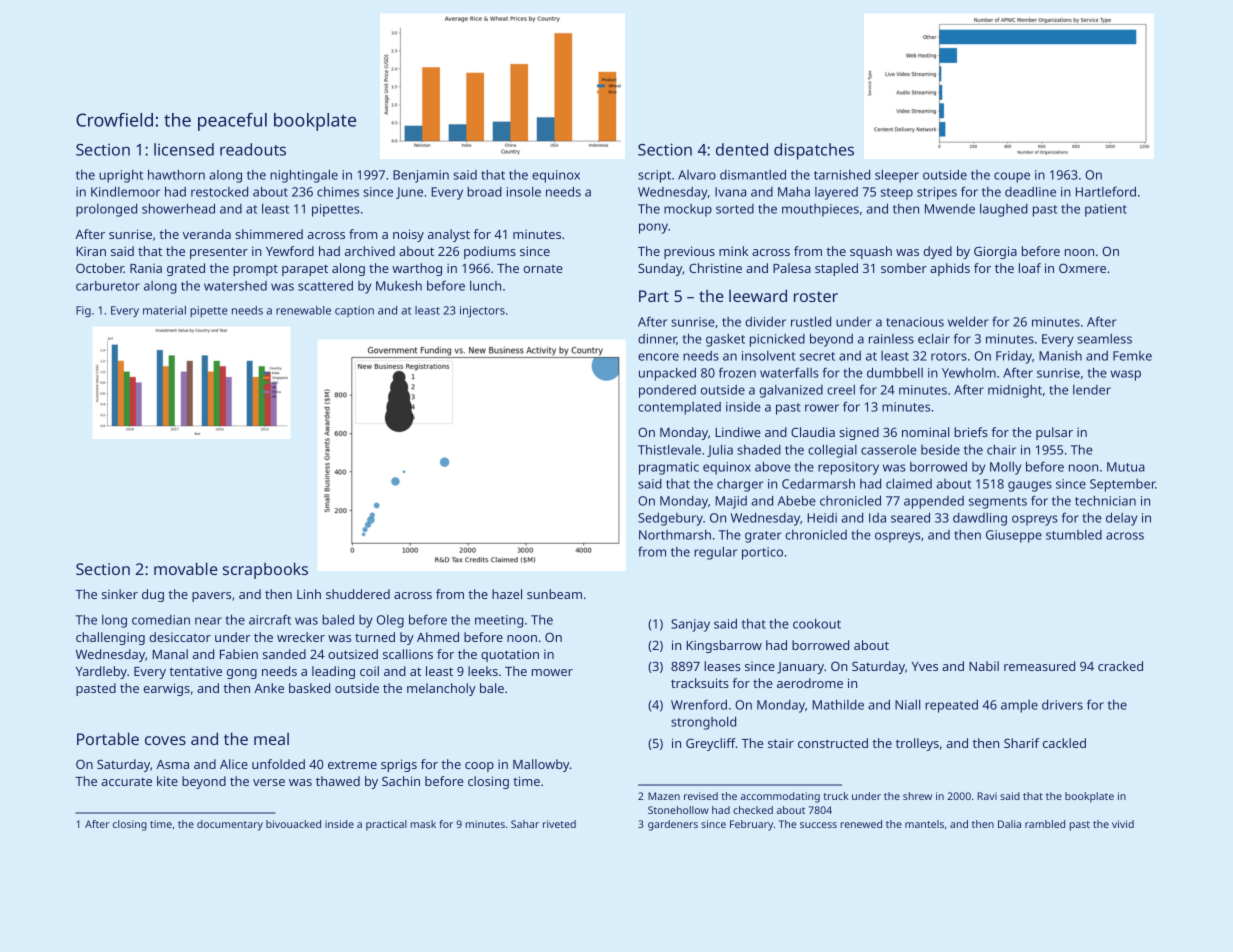 Image resolution: width=1233 pixels, height=952 pixels. What do you see at coordinates (742, 149) in the screenshot?
I see `dented` at bounding box center [742, 149].
